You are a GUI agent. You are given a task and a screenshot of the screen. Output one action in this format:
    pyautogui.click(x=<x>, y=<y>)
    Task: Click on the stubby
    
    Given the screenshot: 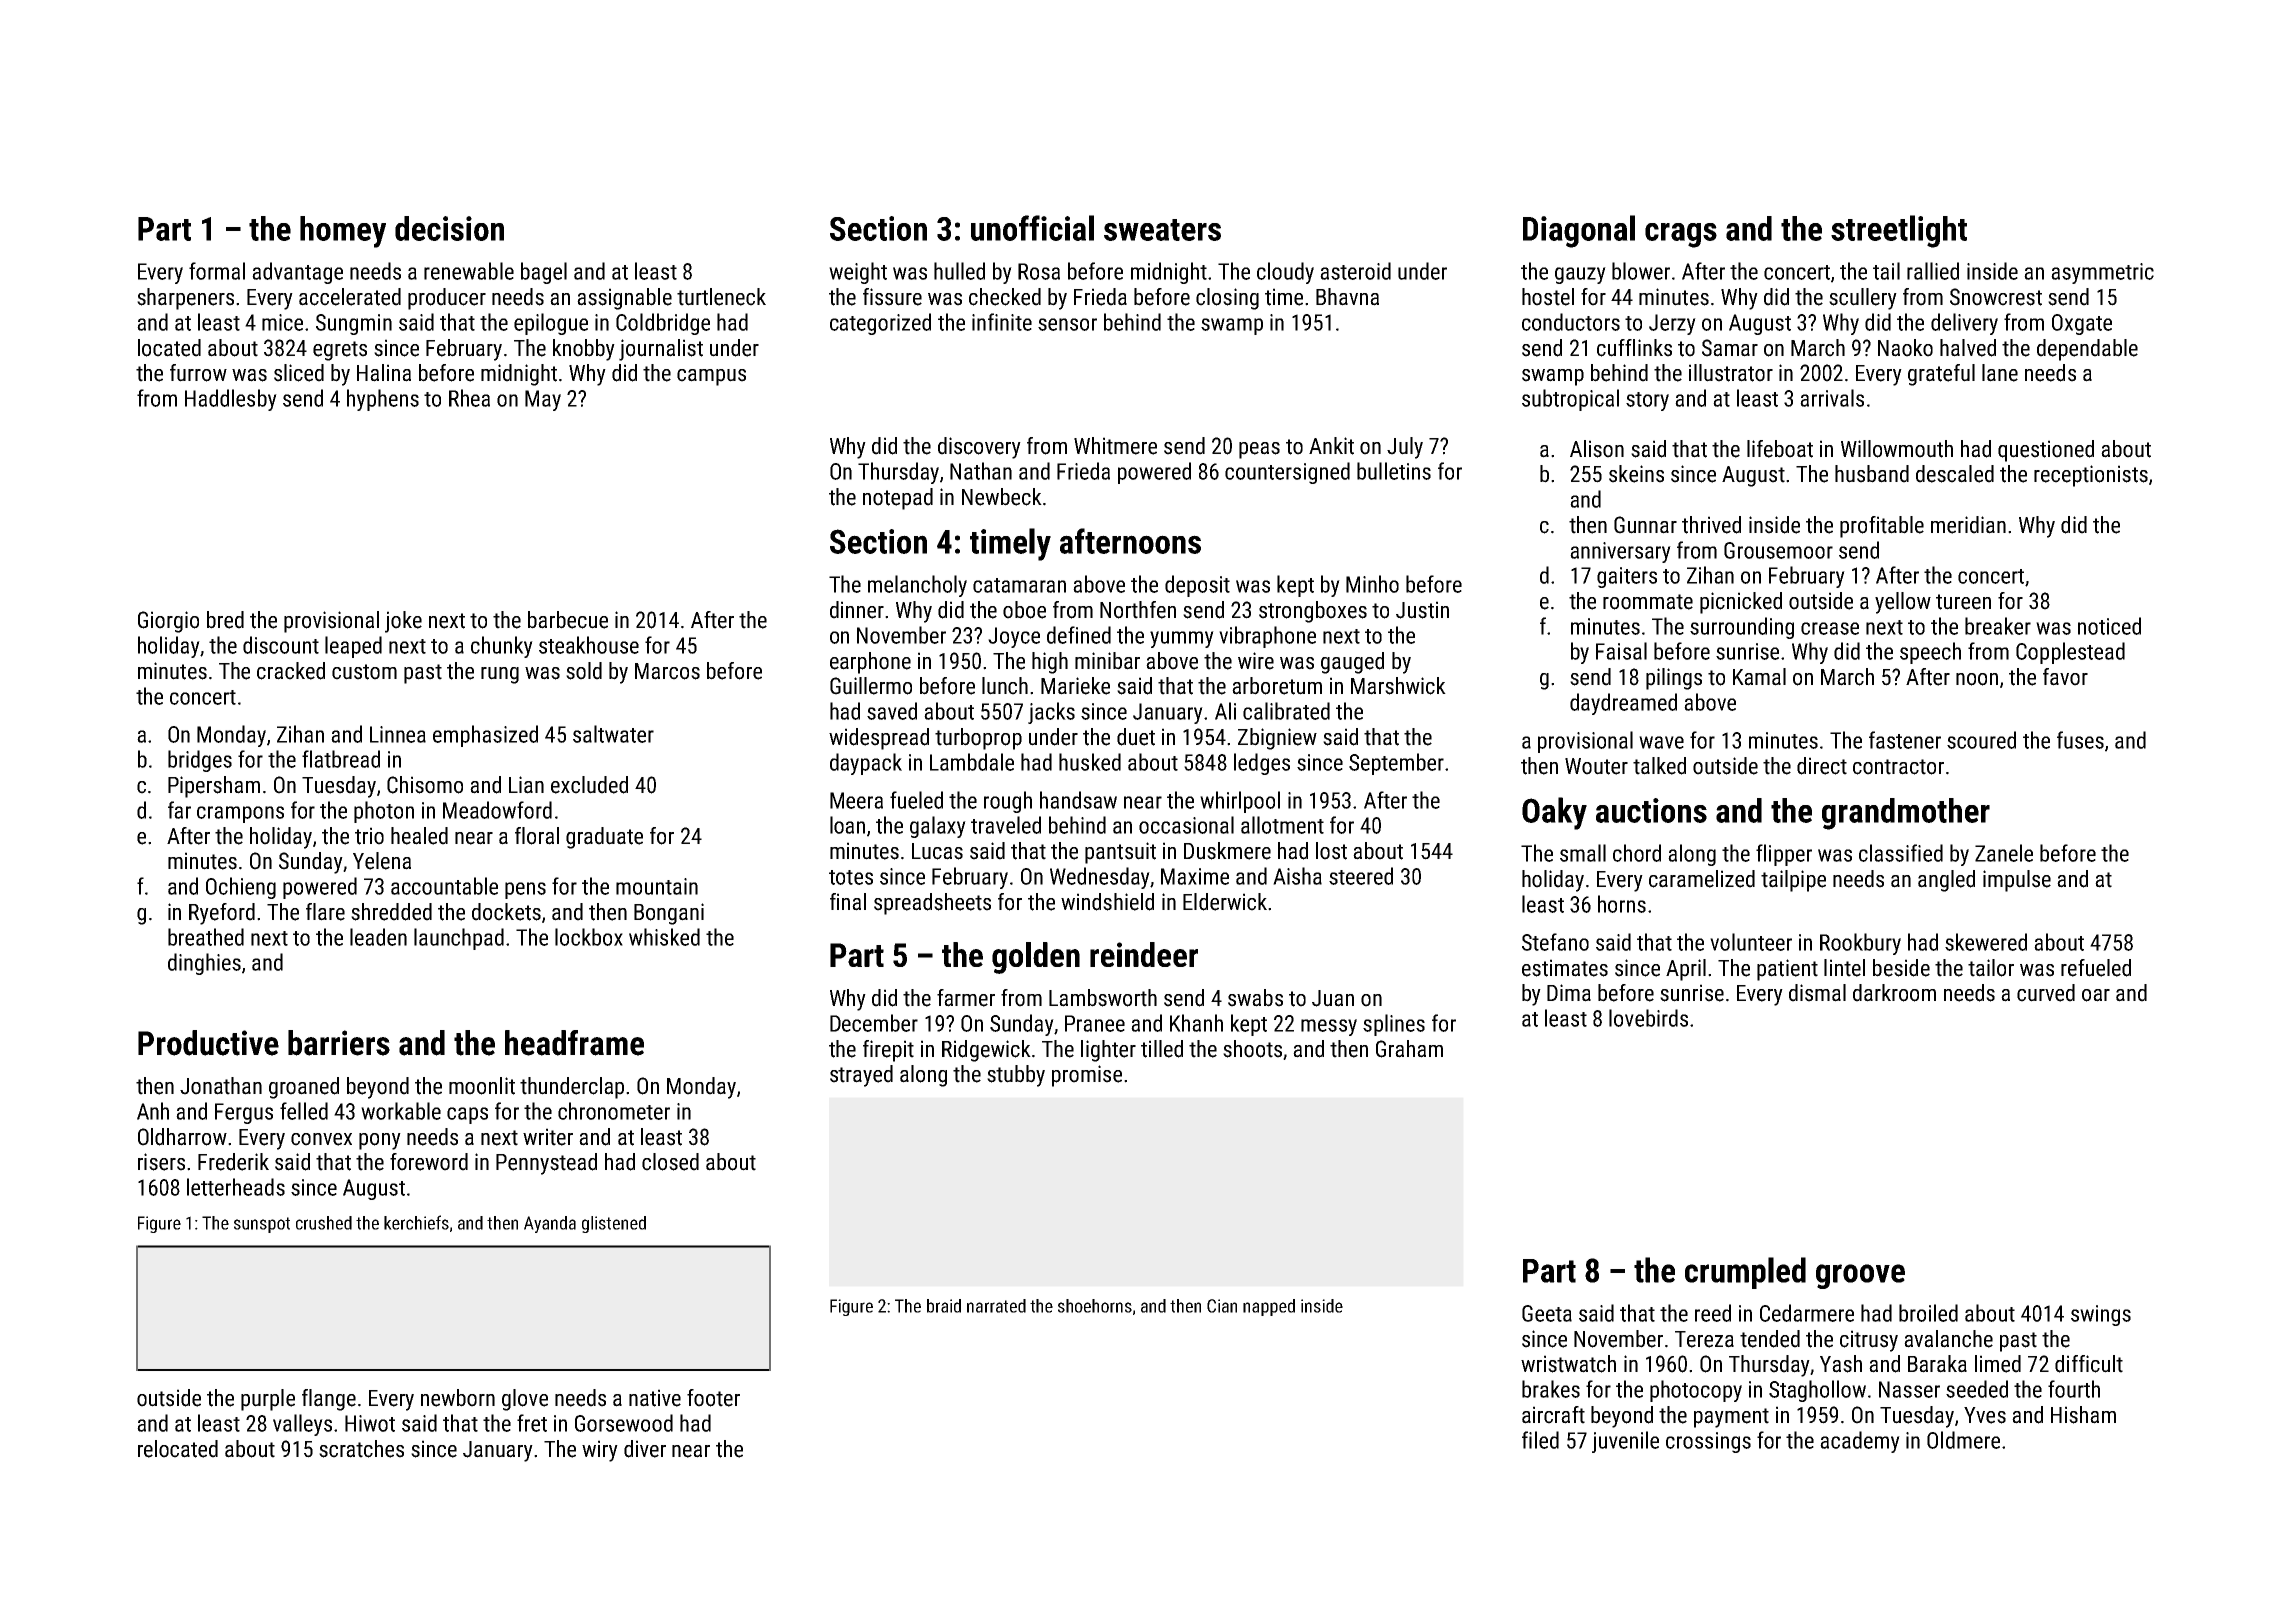 What is the action you would take?
    pyautogui.click(x=1016, y=1076)
